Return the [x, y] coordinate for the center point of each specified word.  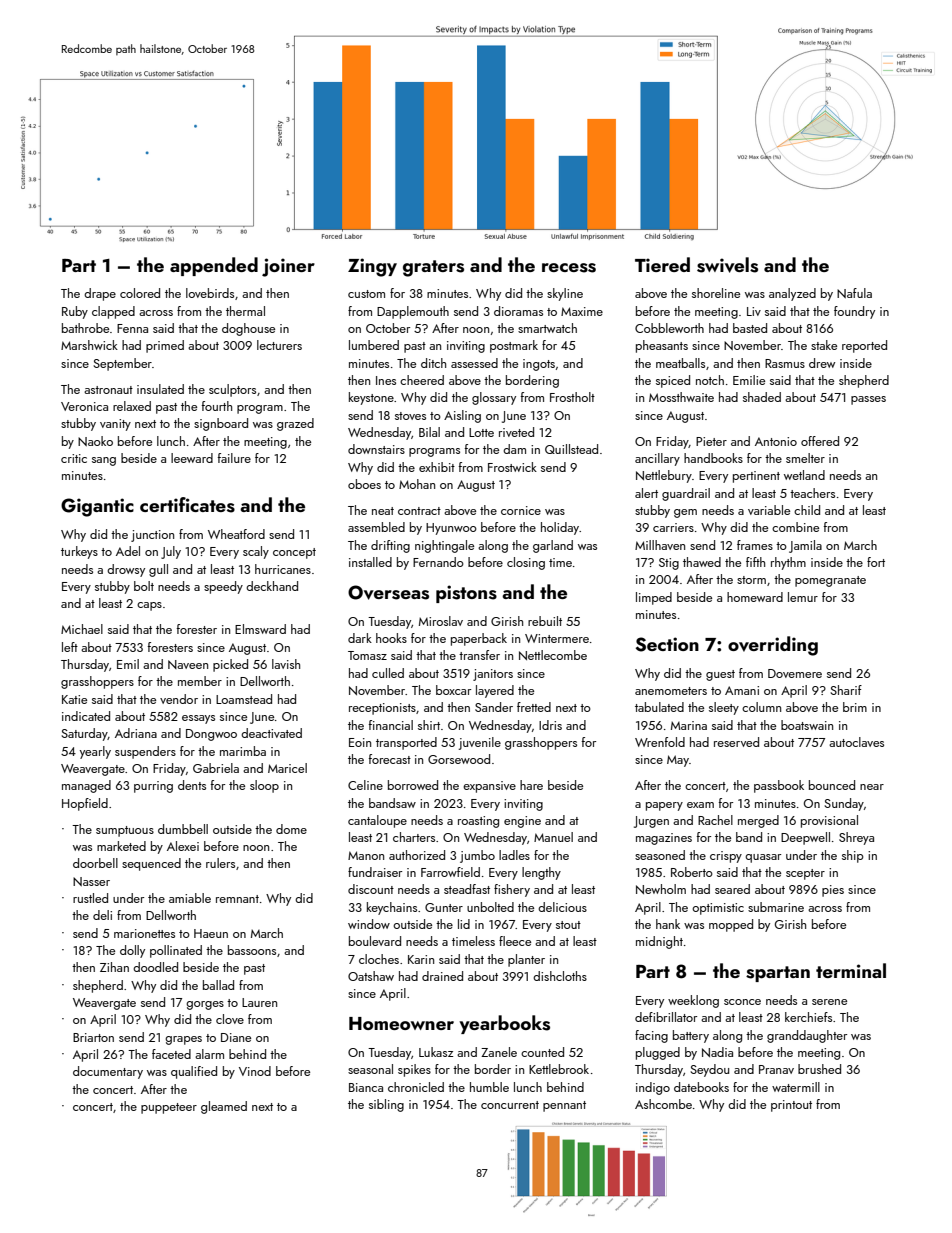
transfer [479, 655]
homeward [755, 597]
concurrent [510, 1105]
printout [791, 1106]
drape [100, 294]
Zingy [372, 267]
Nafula [854, 293]
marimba [243, 751]
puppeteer [169, 1108]
